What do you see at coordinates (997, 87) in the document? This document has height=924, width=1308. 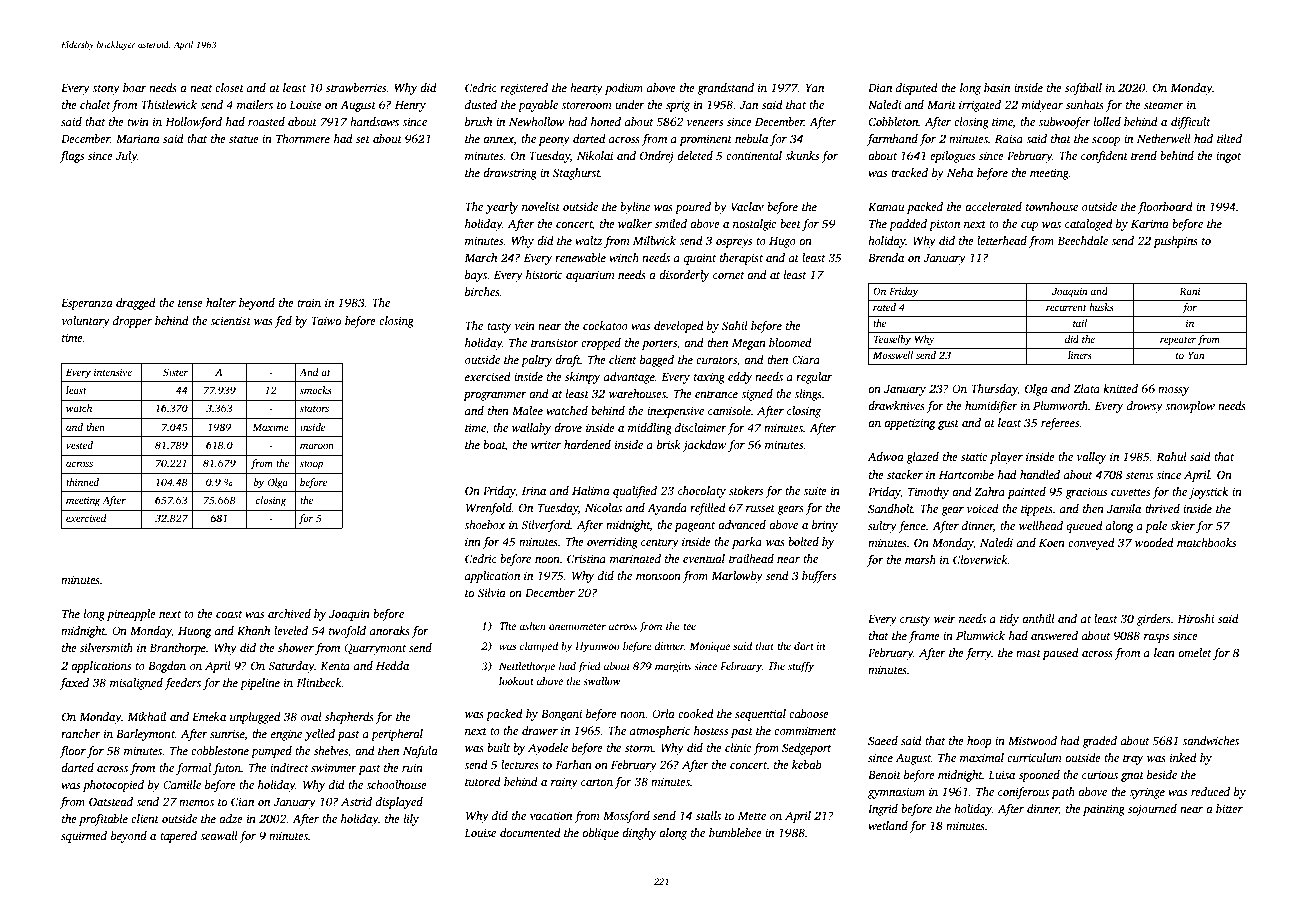 I see `basin` at bounding box center [997, 87].
